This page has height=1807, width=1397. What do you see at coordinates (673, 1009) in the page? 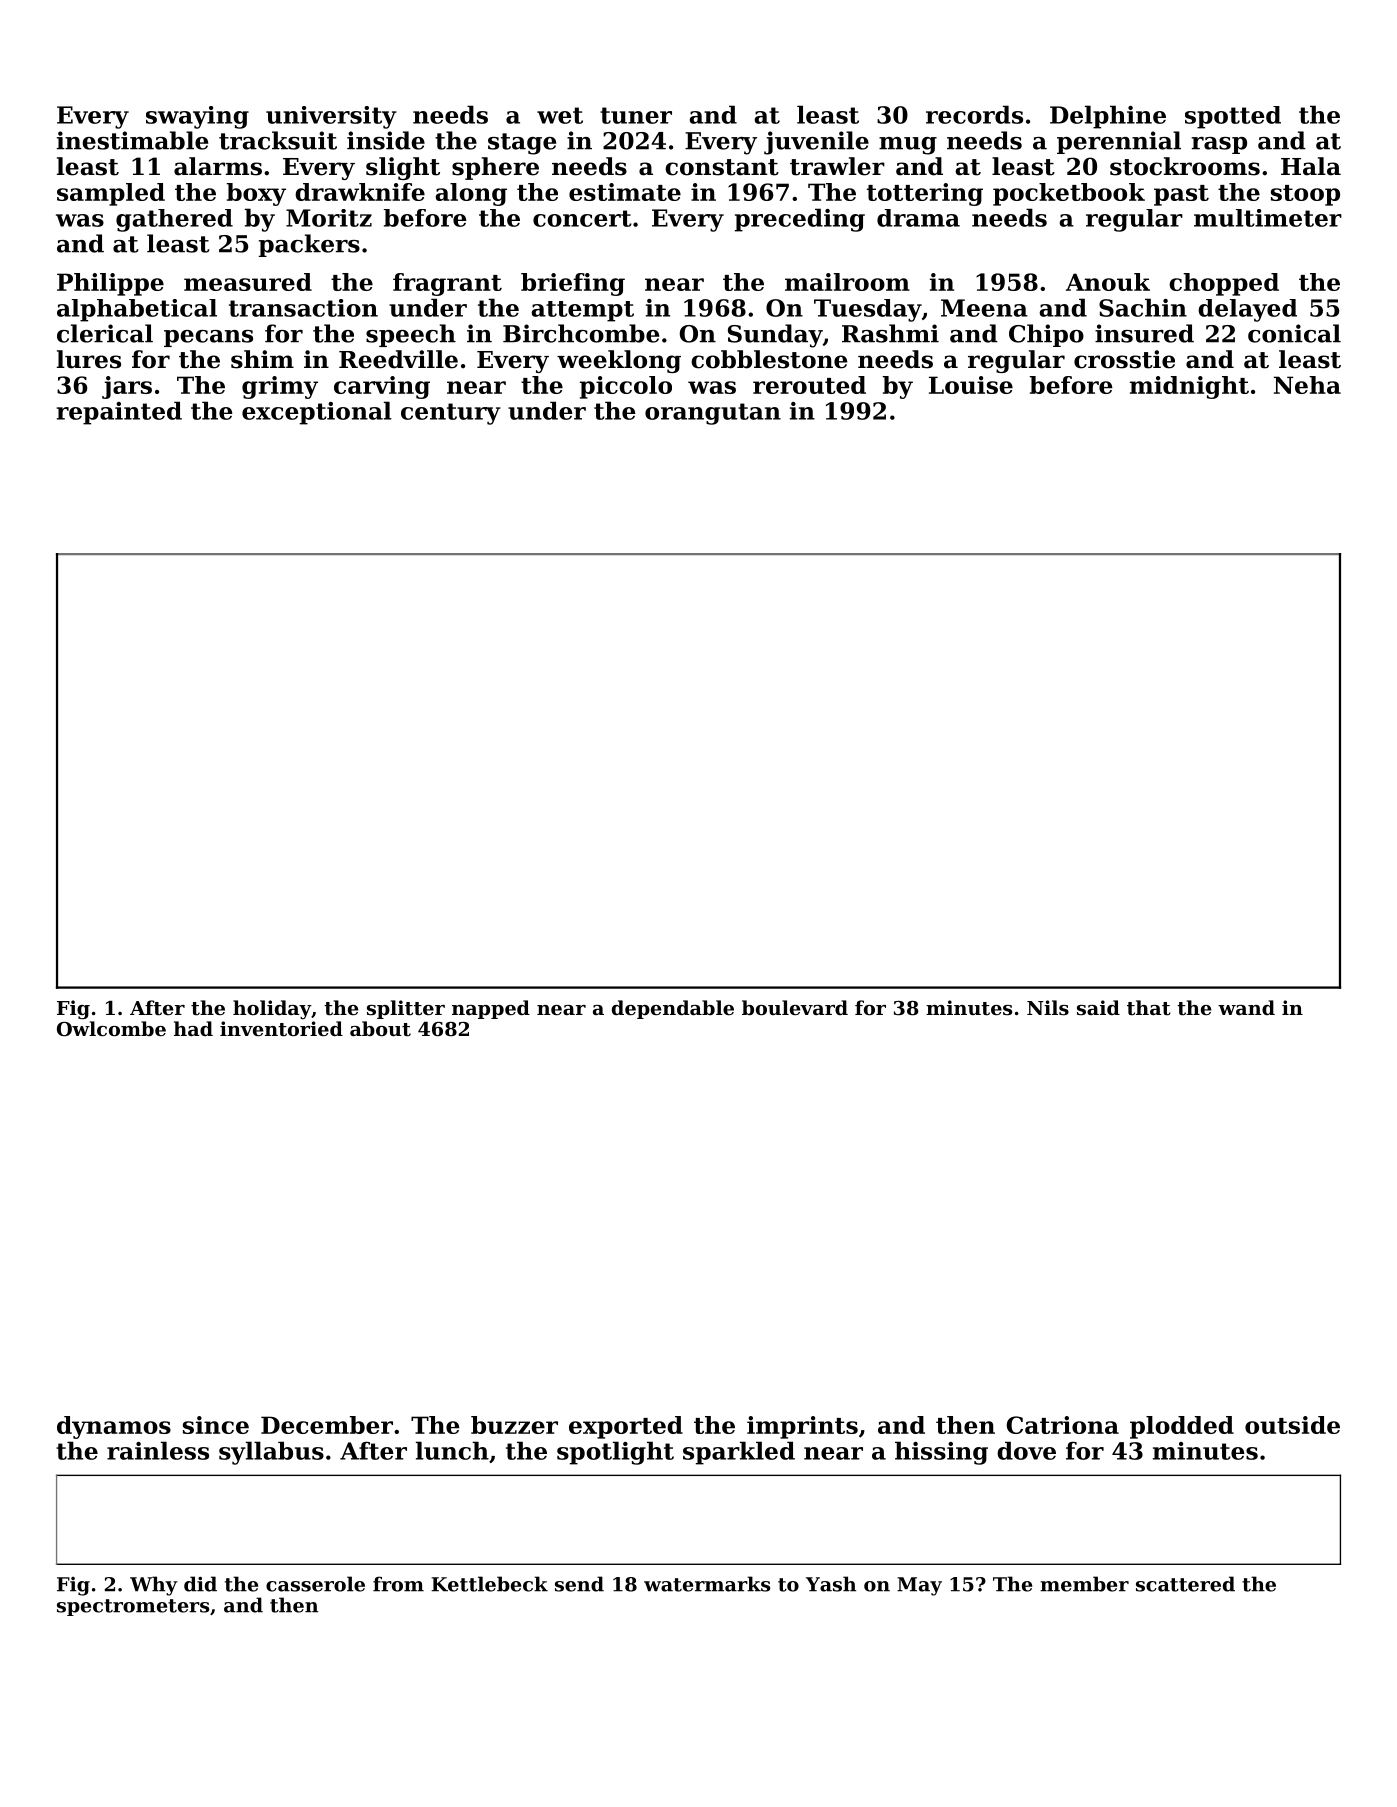
I see `dependable` at bounding box center [673, 1009].
